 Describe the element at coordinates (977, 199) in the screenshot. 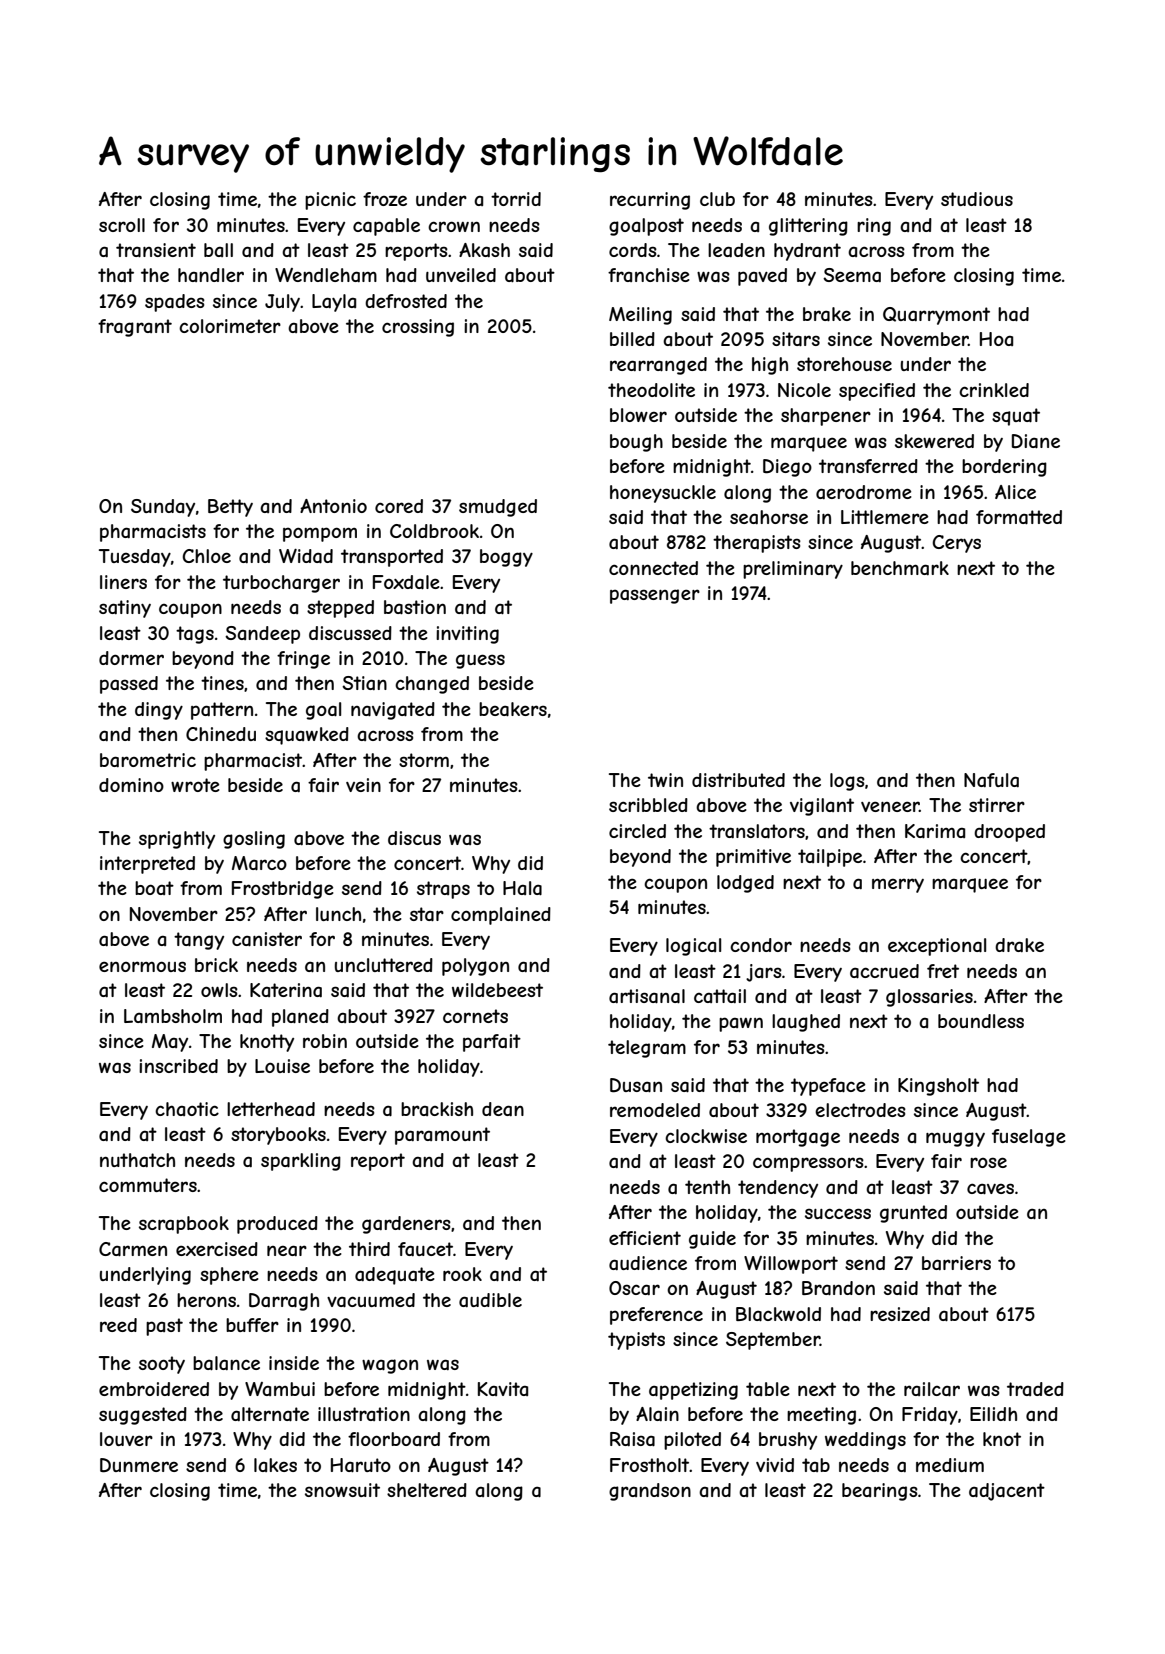

I see `studious` at that location.
